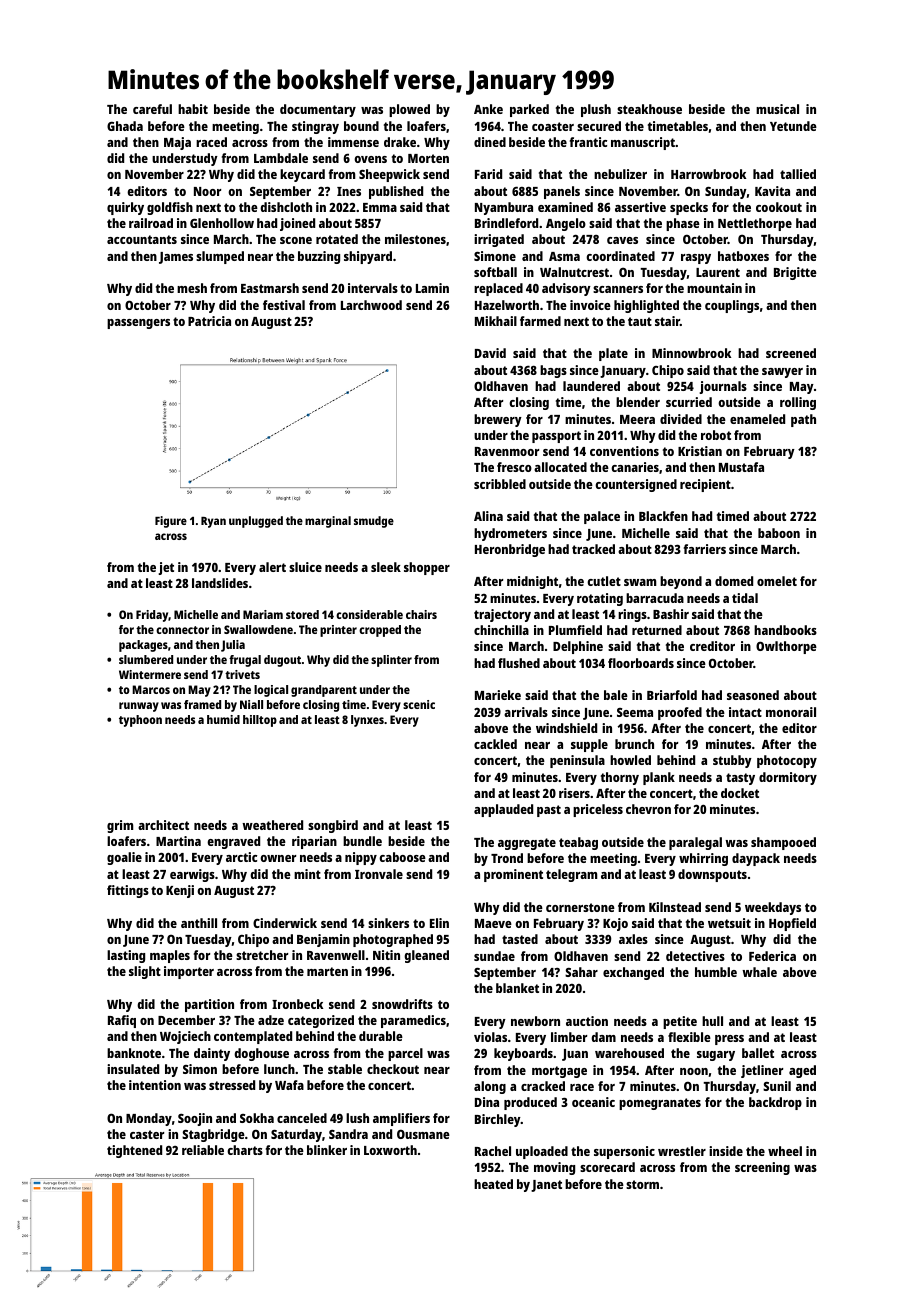 This page has height=1308, width=924. Describe the element at coordinates (380, 207) in the page. I see `Emma` at that location.
